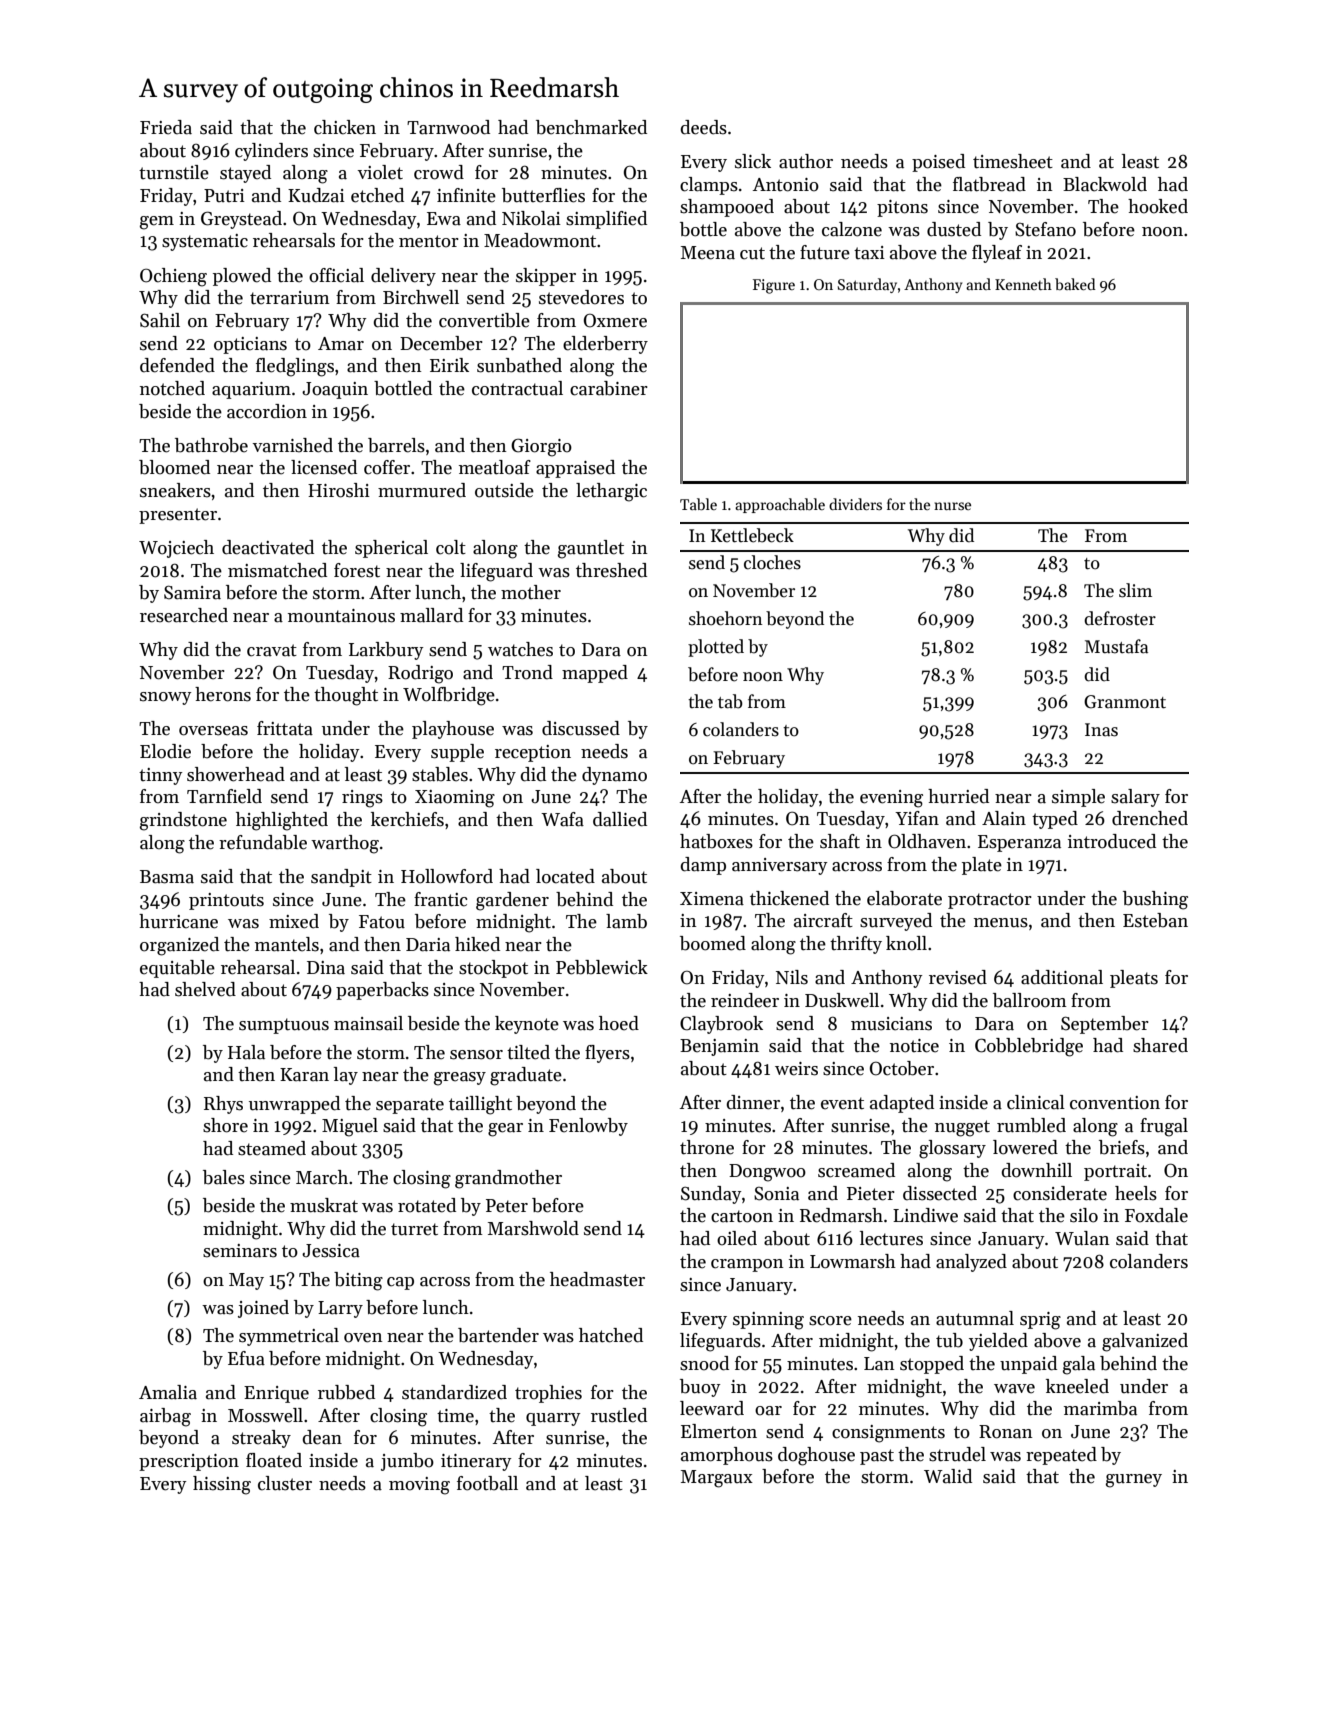  I want to click on protractor, so click(990, 901).
